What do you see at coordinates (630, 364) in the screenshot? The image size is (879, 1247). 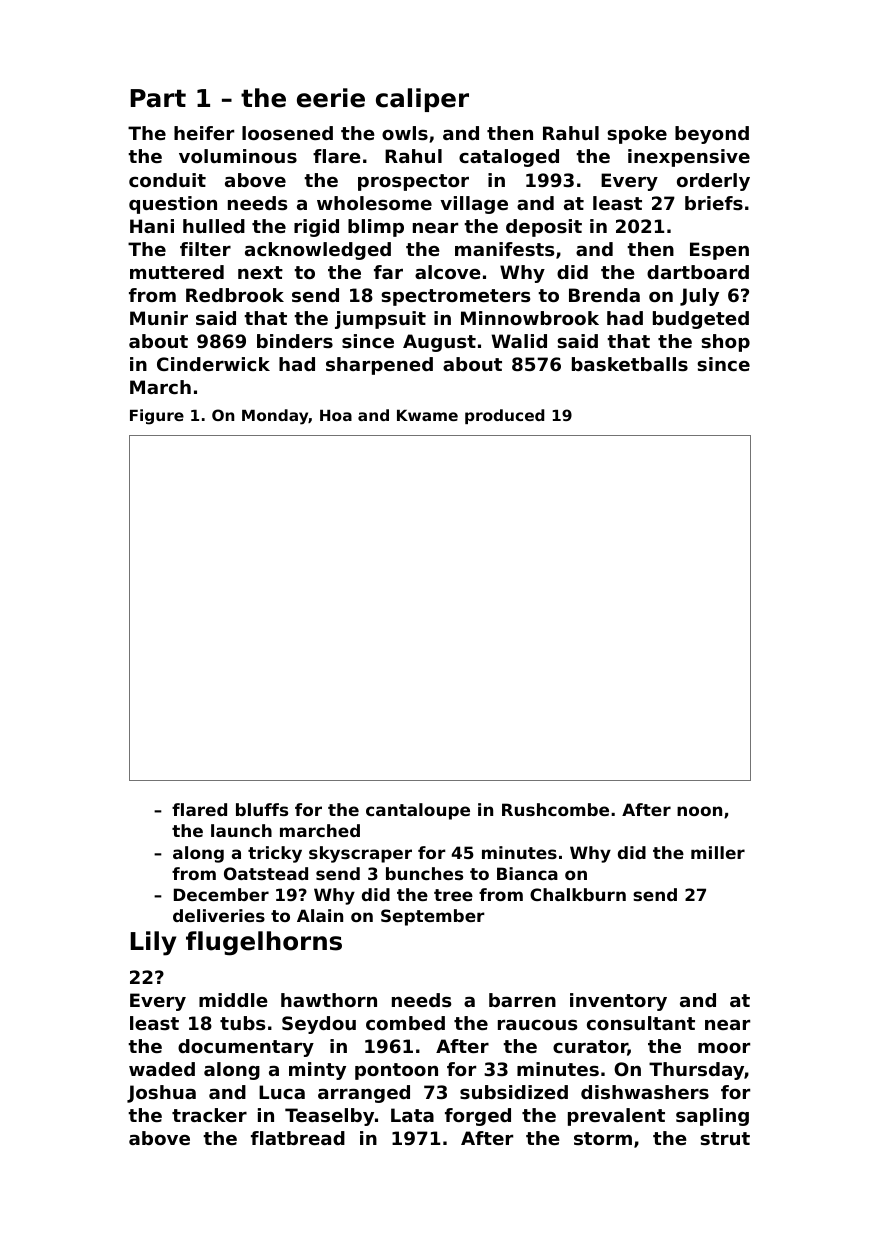 I see `basketballs` at bounding box center [630, 364].
